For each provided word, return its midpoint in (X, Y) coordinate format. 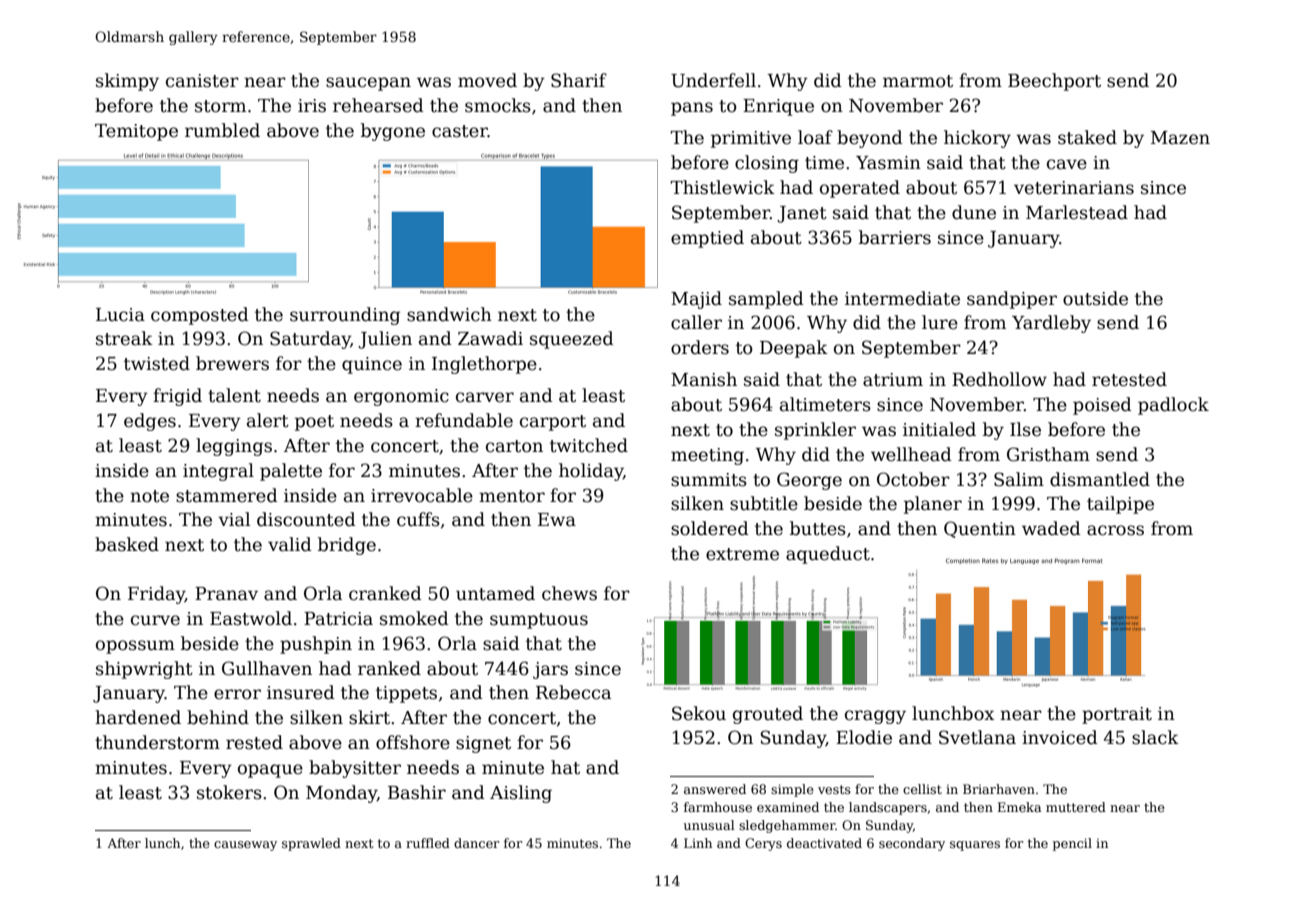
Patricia (338, 619)
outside (1095, 298)
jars (550, 670)
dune (974, 212)
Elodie (864, 737)
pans (692, 109)
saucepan (368, 84)
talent (234, 395)
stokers (229, 792)
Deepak (794, 349)
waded (1051, 528)
